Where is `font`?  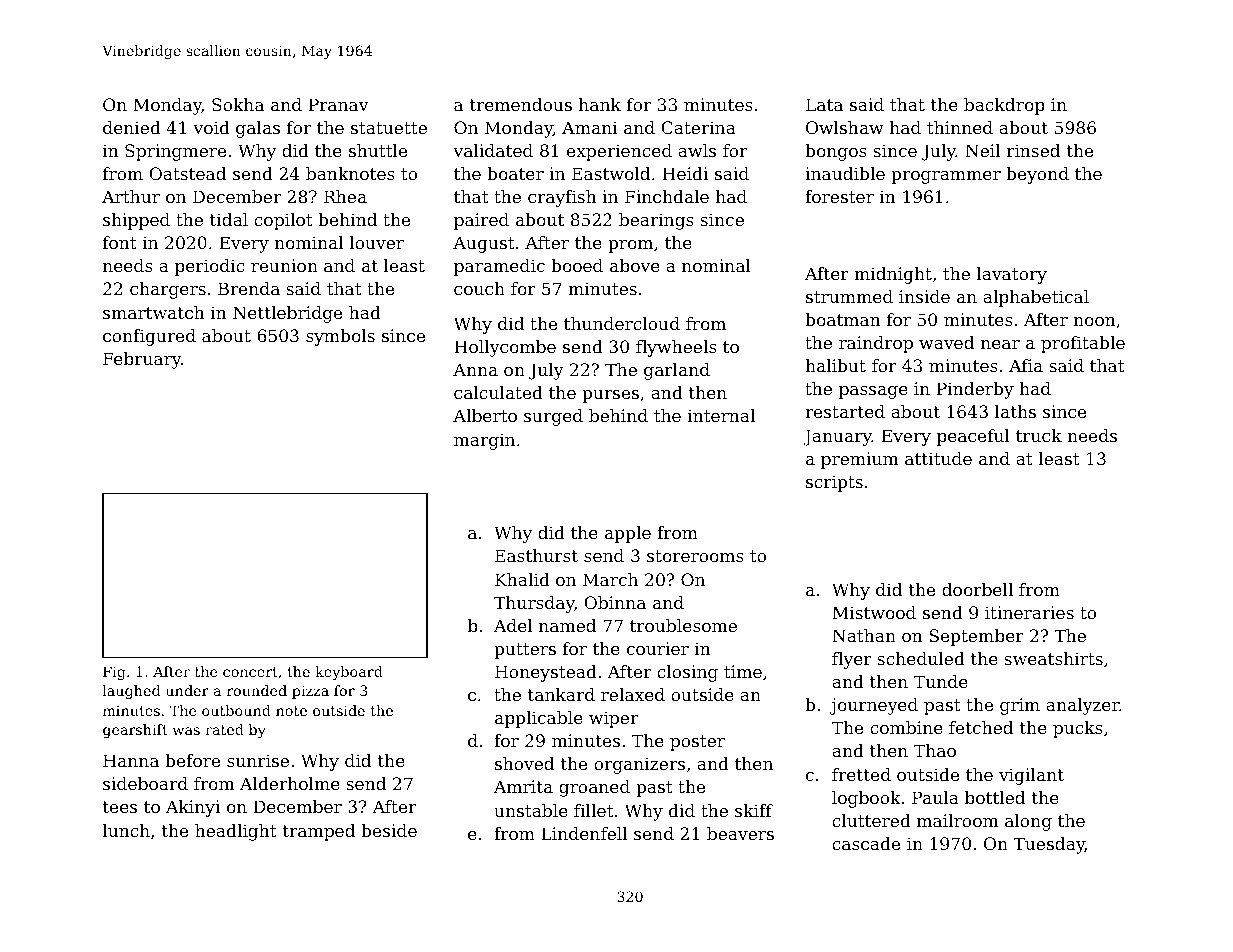
font is located at coordinates (120, 242).
